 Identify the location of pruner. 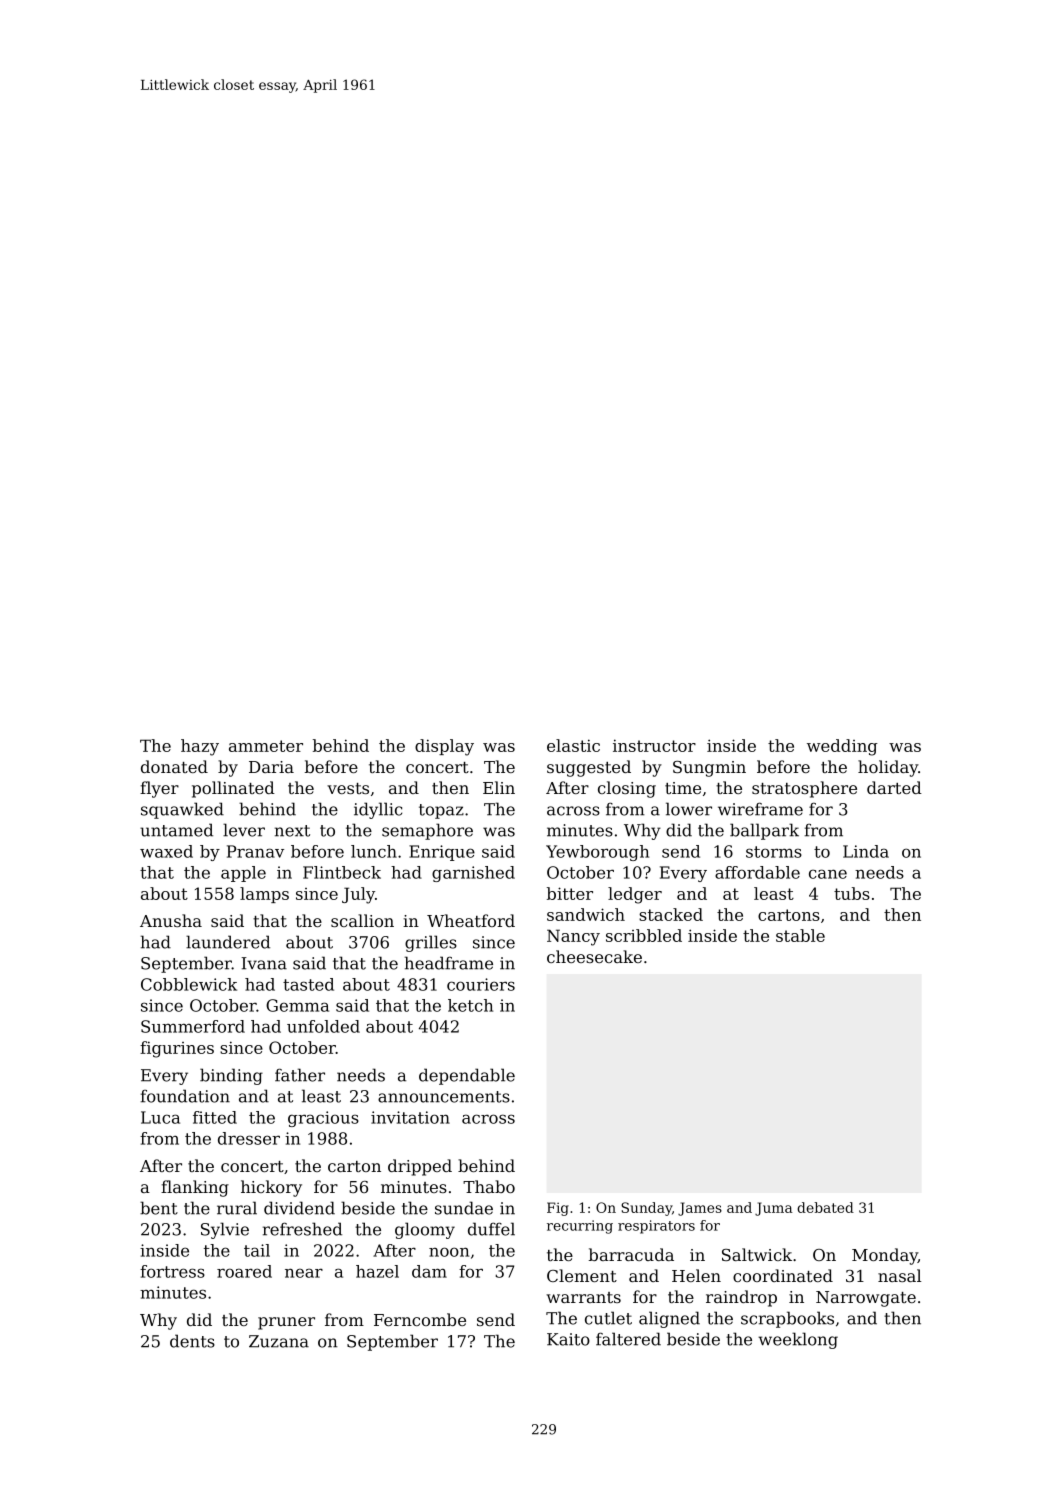
(286, 1323).
